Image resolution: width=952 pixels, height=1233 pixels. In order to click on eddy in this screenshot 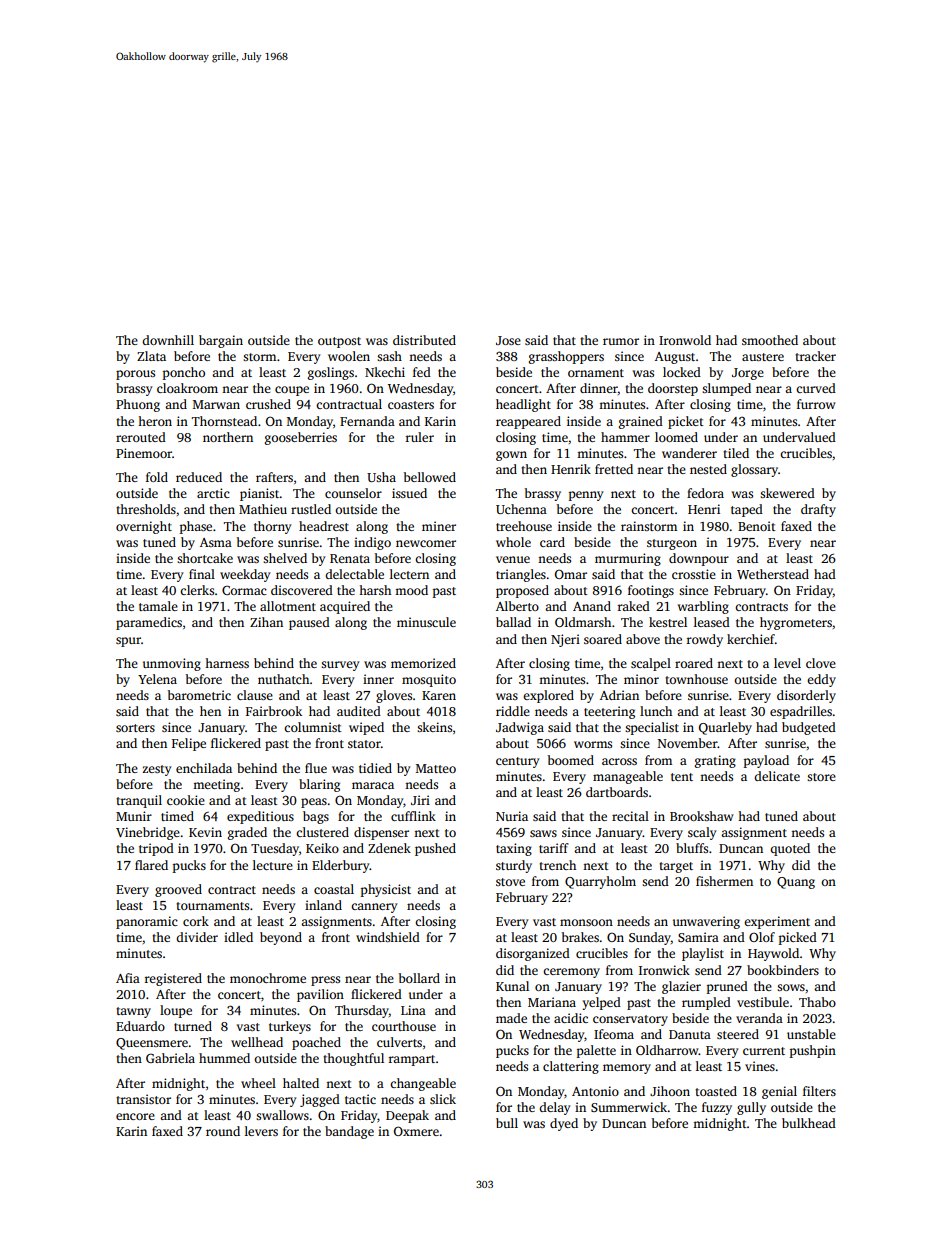, I will do `click(821, 680)`.
